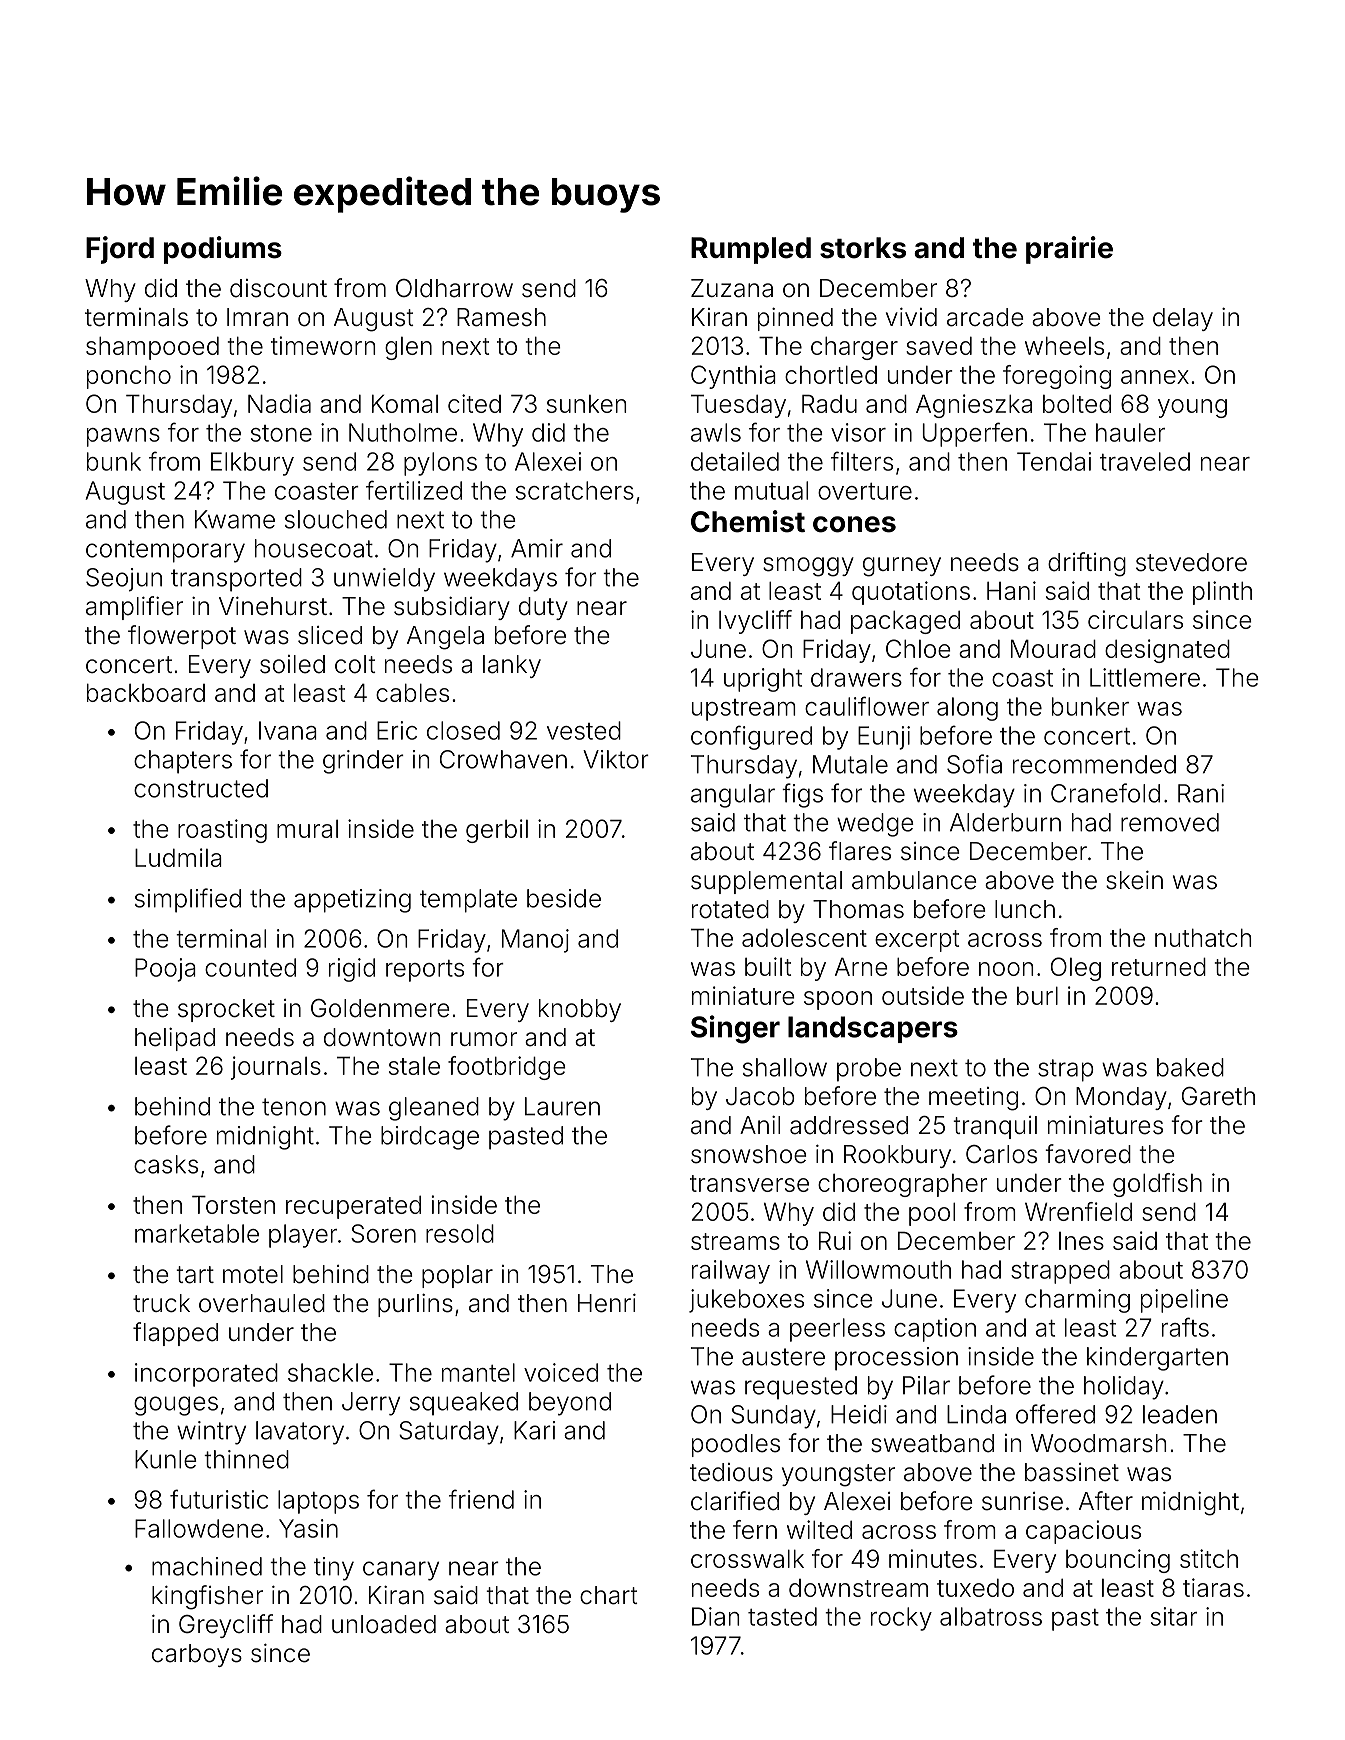 The width and height of the screenshot is (1345, 1740). What do you see at coordinates (278, 288) in the screenshot?
I see `discount` at bounding box center [278, 288].
